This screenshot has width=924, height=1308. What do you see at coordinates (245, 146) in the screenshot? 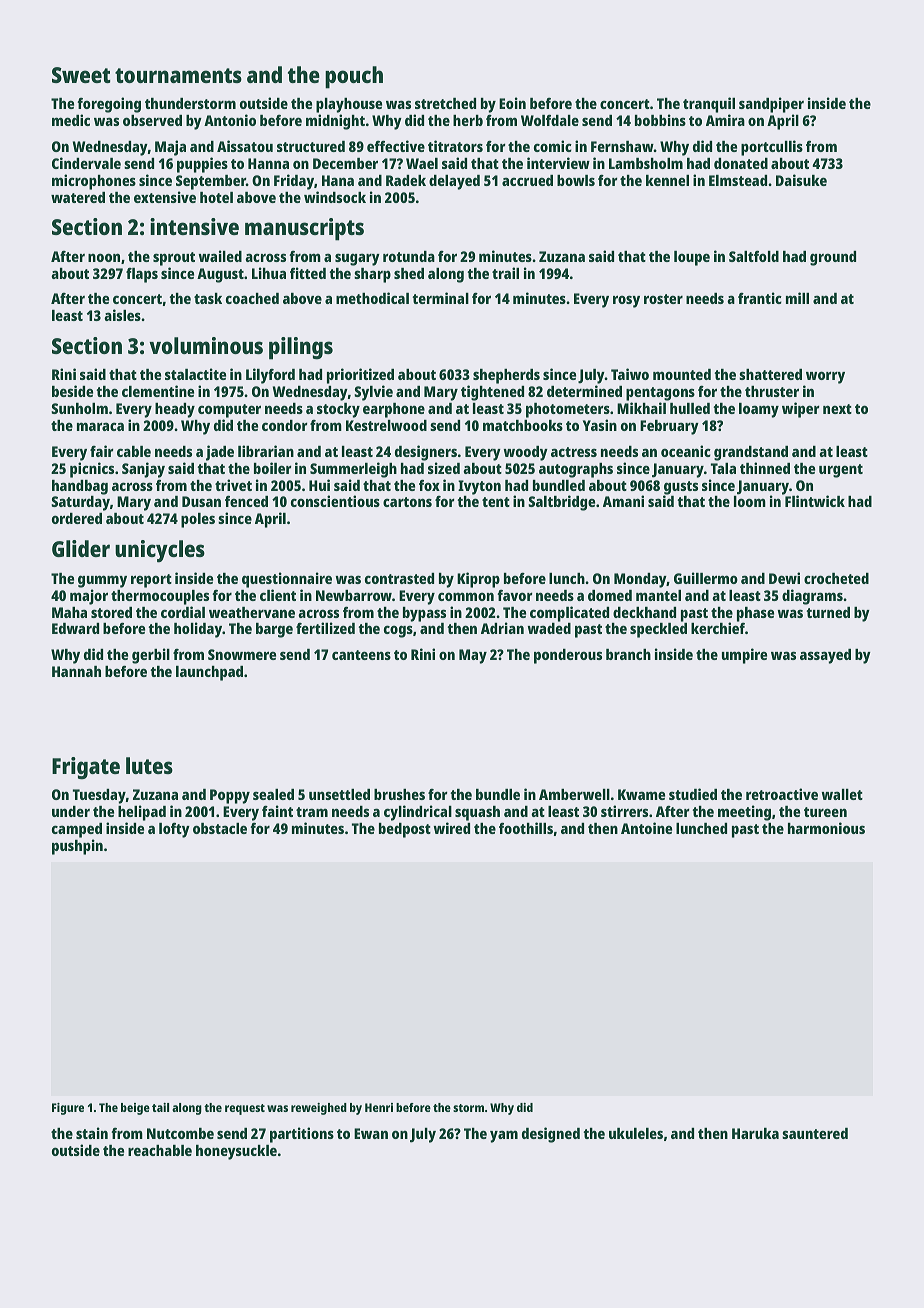
I see `Aissatou` at bounding box center [245, 146].
